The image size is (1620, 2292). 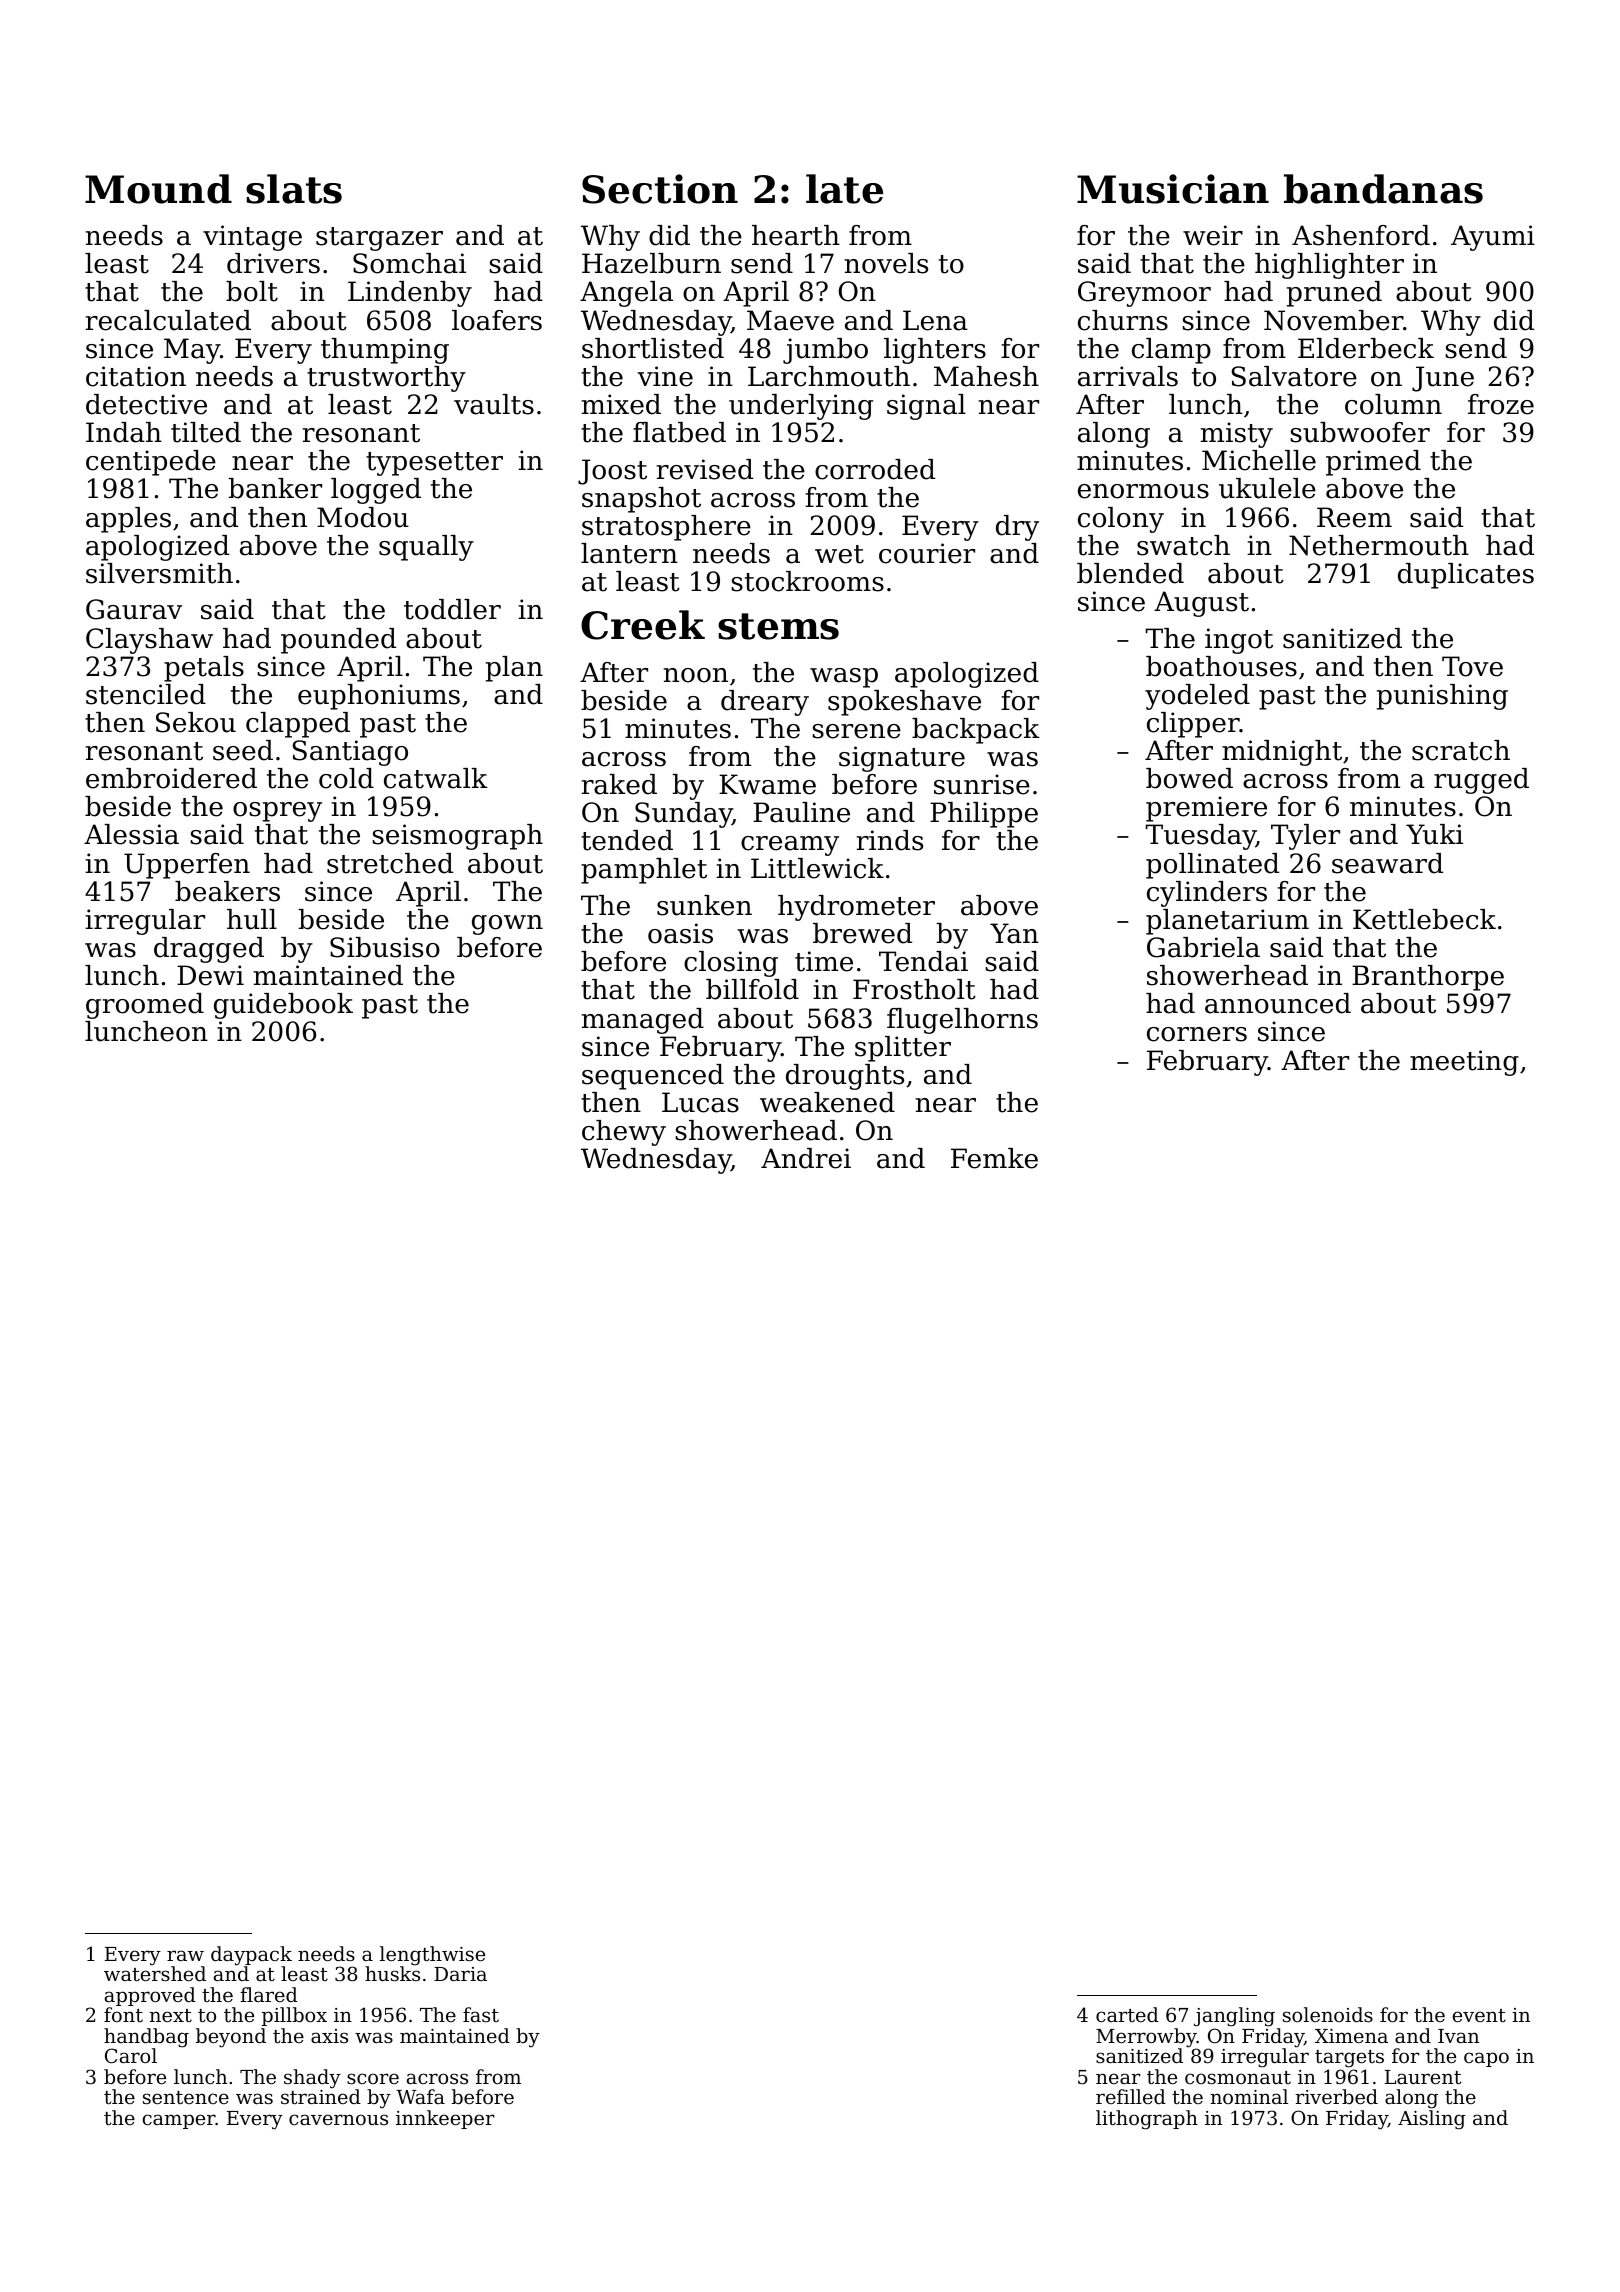 What do you see at coordinates (890, 840) in the image?
I see `rinds` at bounding box center [890, 840].
